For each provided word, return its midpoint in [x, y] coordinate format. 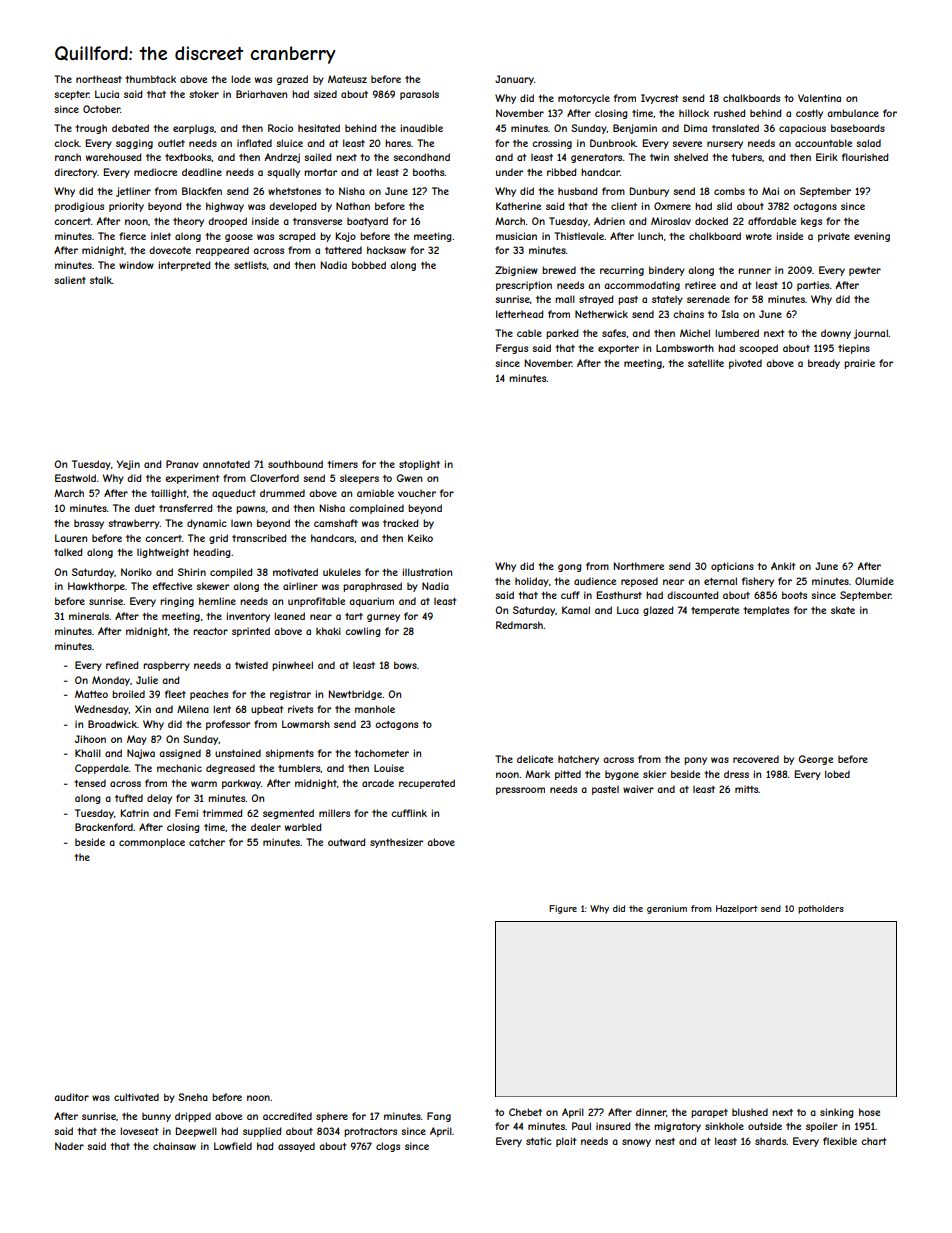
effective [172, 586]
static [539, 1141]
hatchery [578, 760]
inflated [254, 143]
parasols [419, 95]
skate [843, 610]
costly [809, 114]
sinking [837, 1113]
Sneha [193, 1097]
